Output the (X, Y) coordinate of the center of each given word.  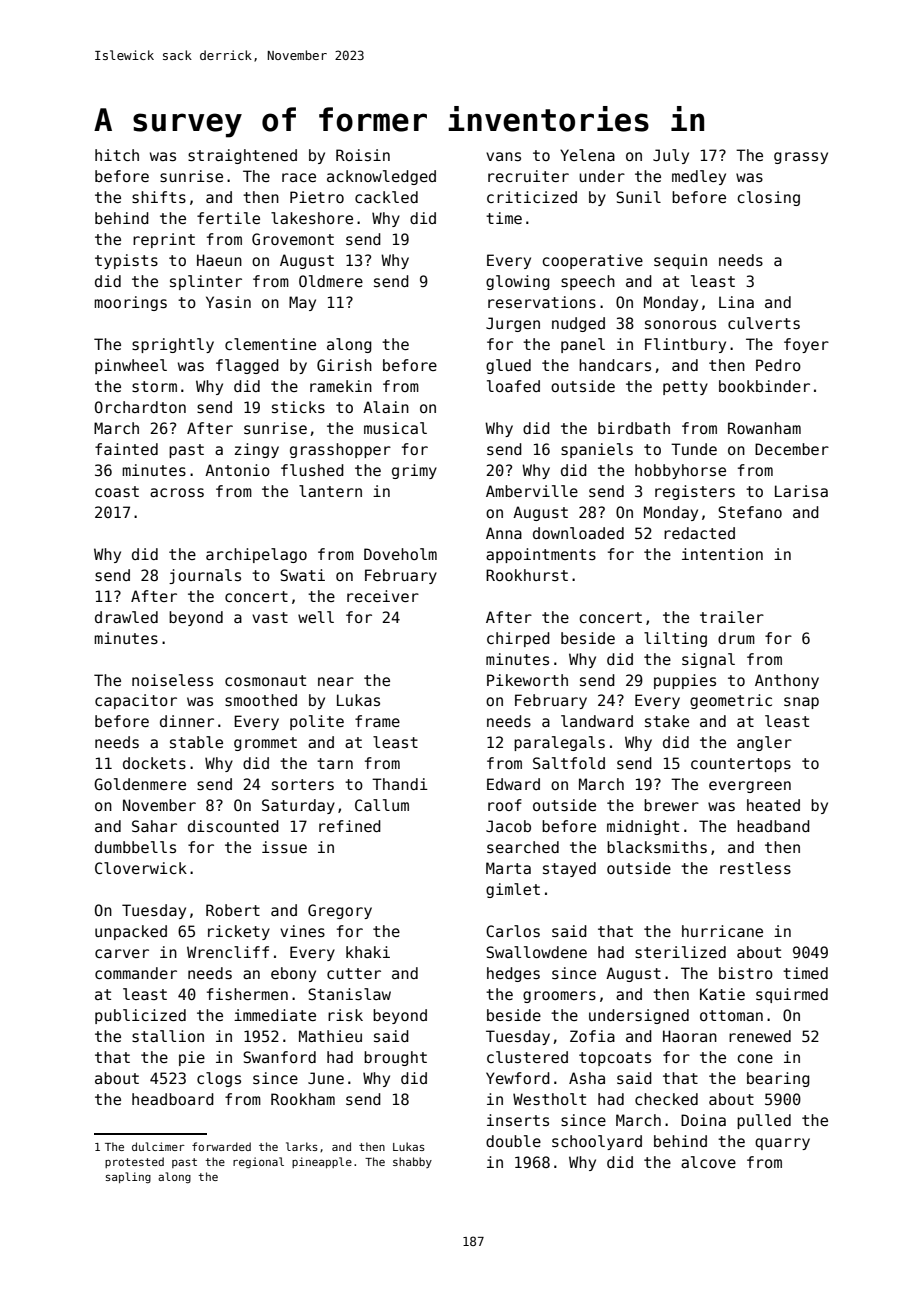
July (671, 156)
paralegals (559, 743)
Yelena (587, 155)
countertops (741, 765)
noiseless (172, 680)
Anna (504, 533)
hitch (117, 155)
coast (117, 491)
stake (667, 721)
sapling (128, 1177)
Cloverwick (141, 868)
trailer (732, 617)
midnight (643, 827)
